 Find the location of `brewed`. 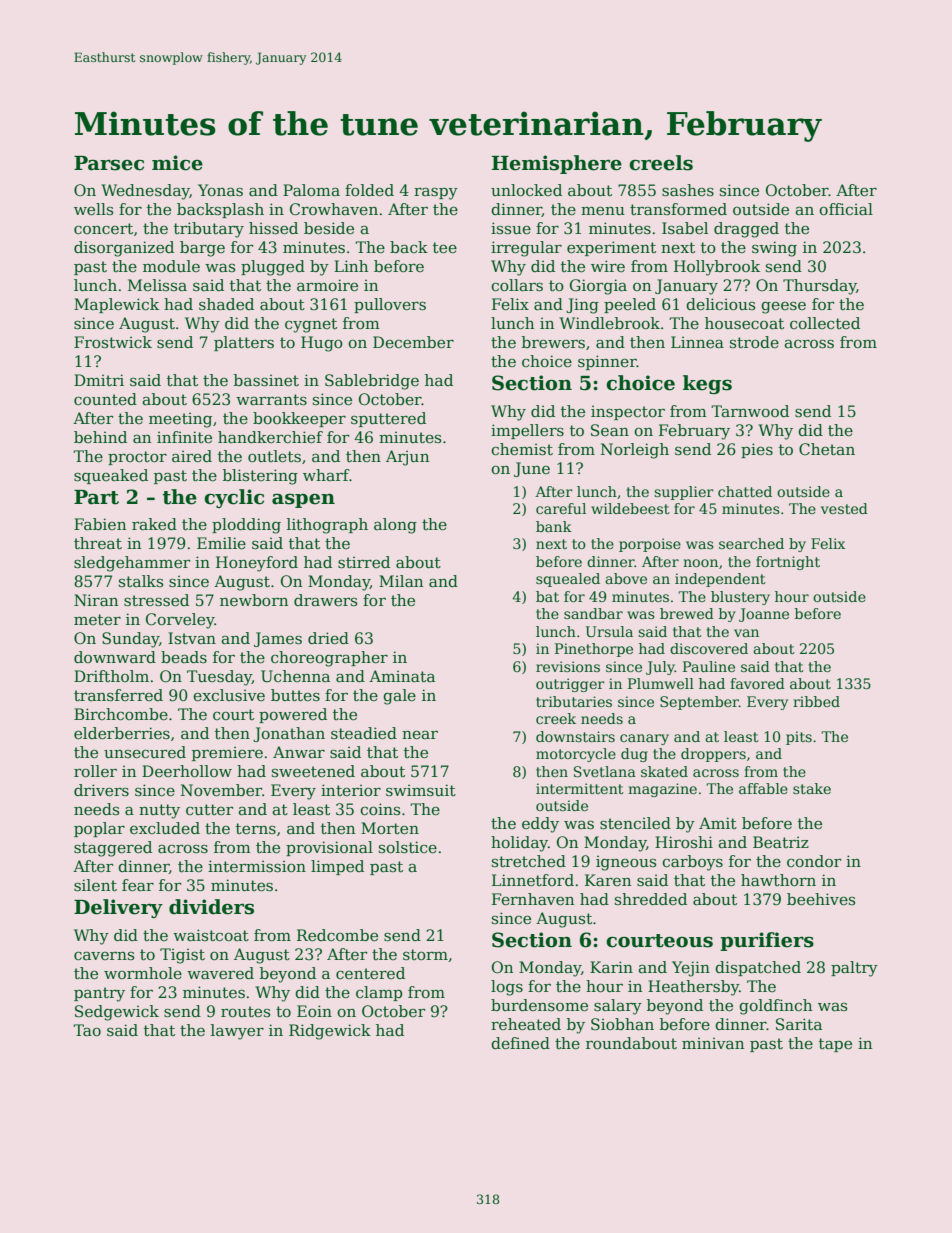

brewed is located at coordinates (687, 613).
